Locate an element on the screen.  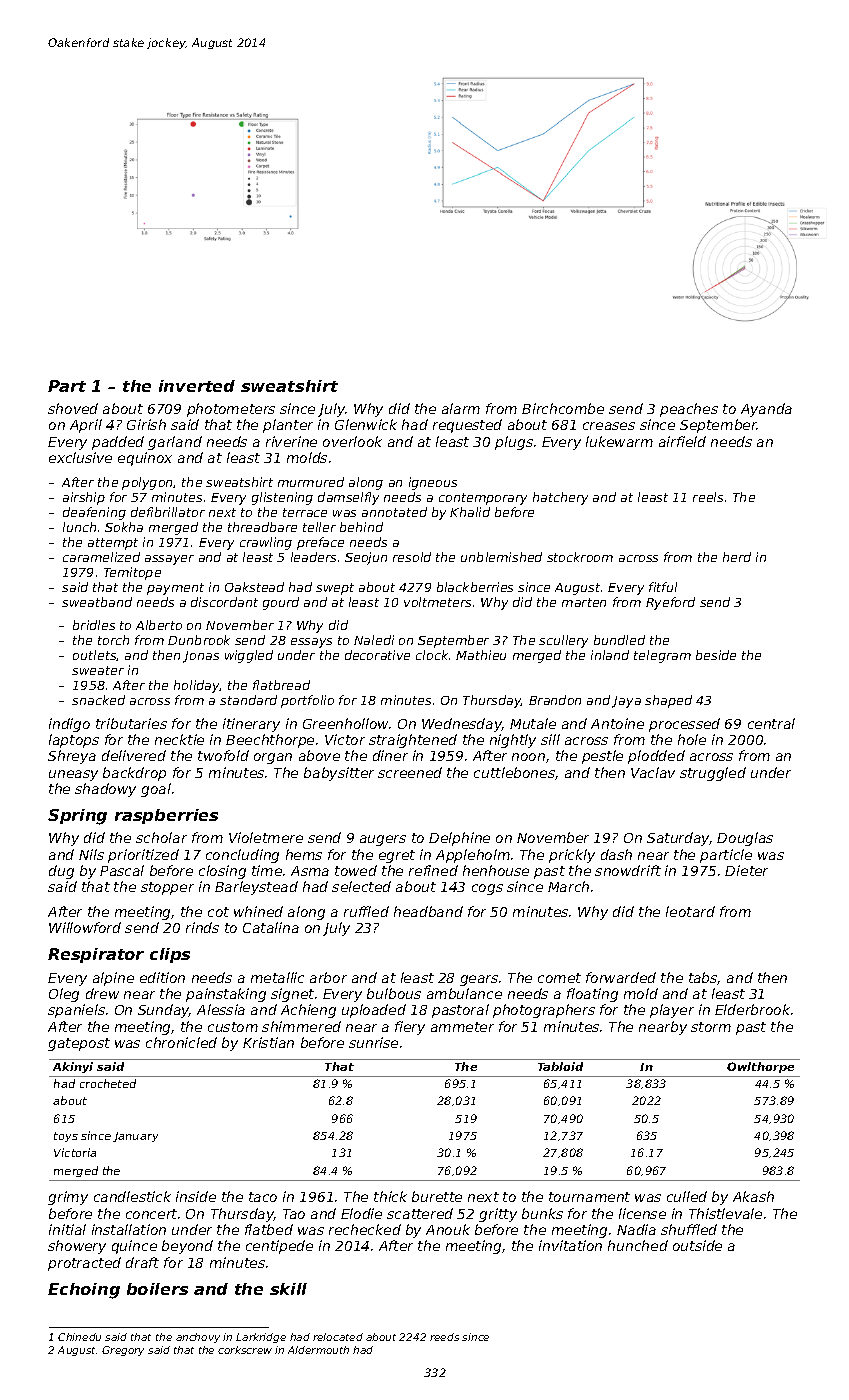
rechecked is located at coordinates (365, 1229).
